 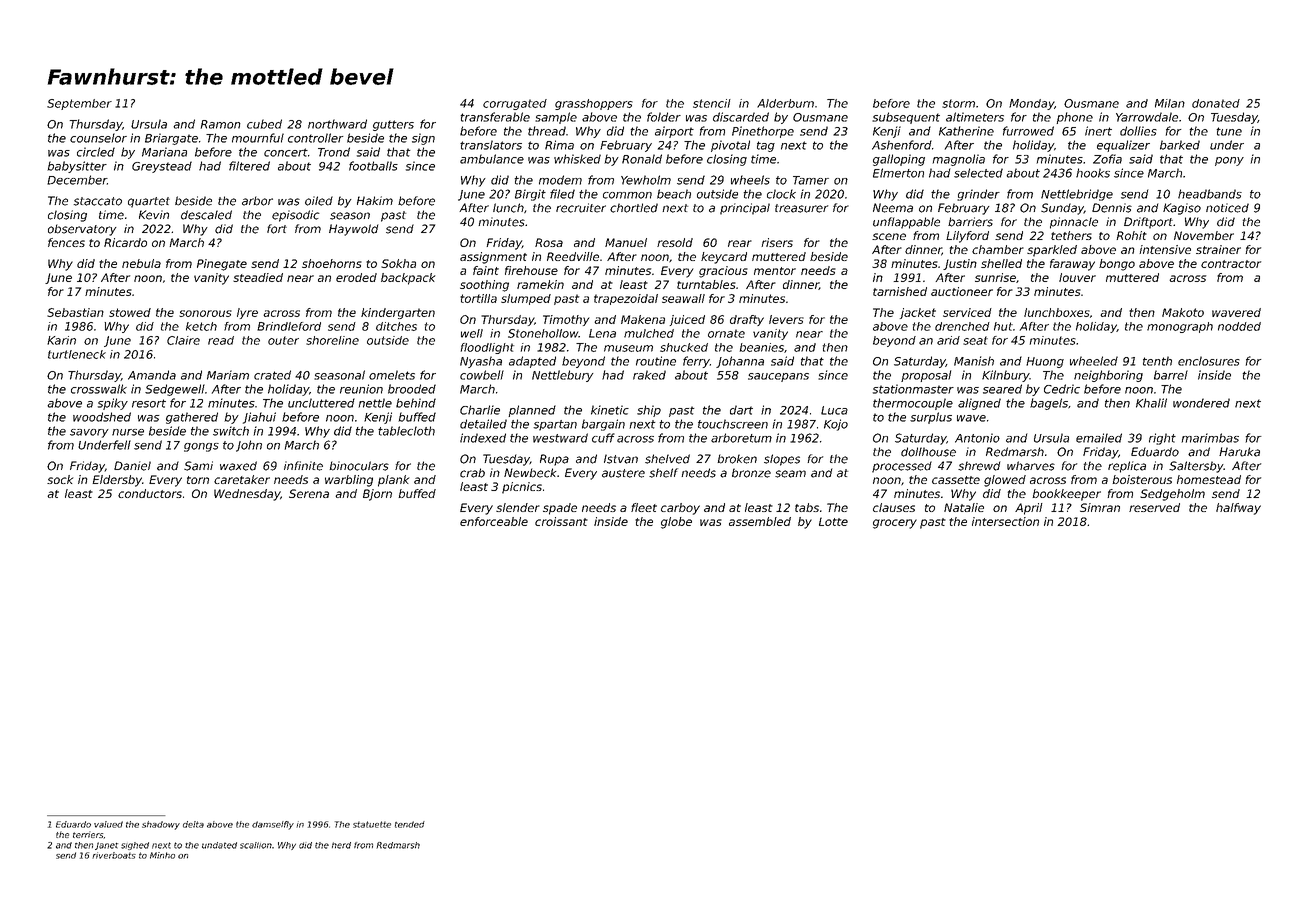 What do you see at coordinates (161, 825) in the screenshot?
I see `shadowy` at bounding box center [161, 825].
